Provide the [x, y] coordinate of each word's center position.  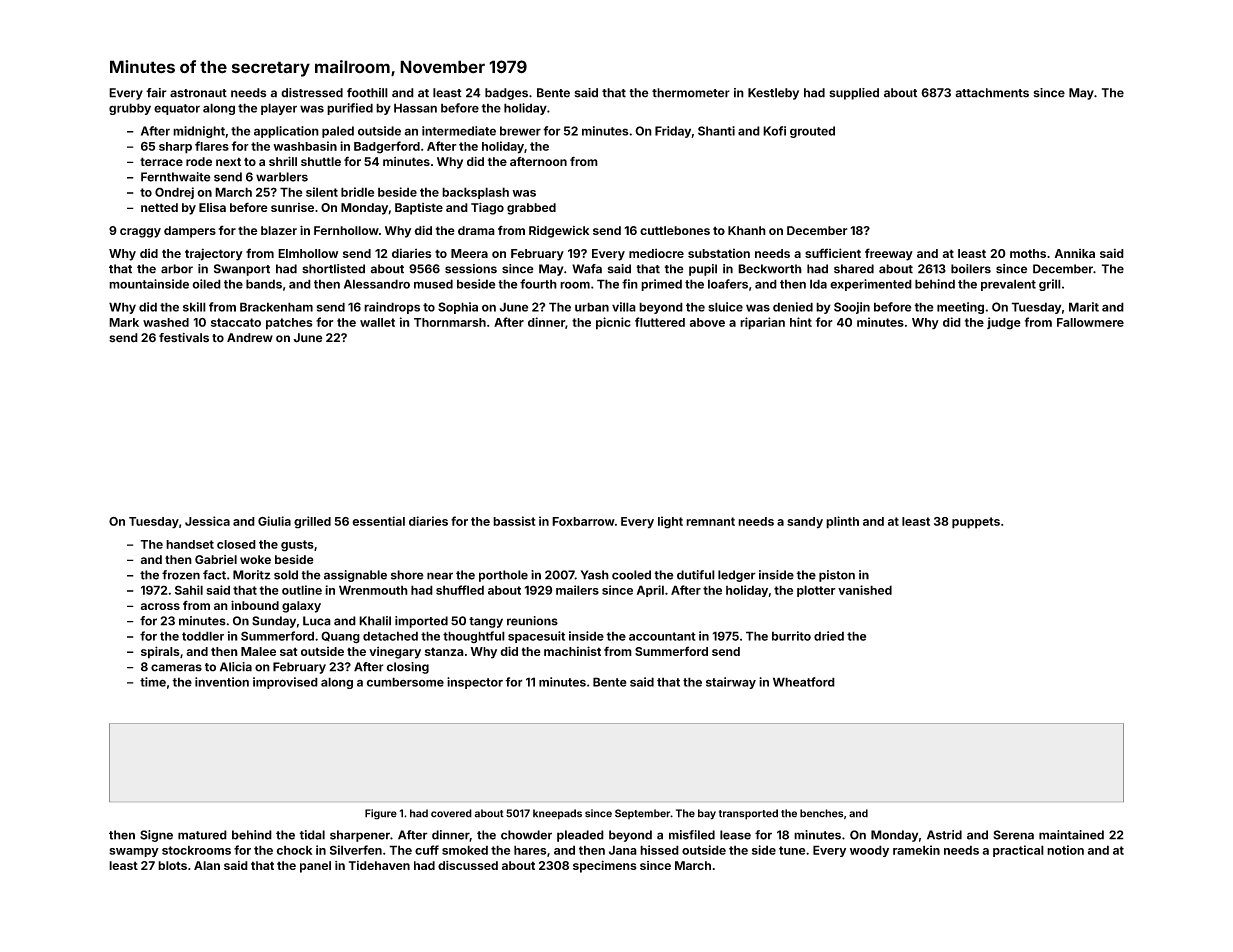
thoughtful [474, 637]
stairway [731, 683]
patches [289, 324]
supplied [854, 94]
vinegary [395, 652]
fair [156, 93]
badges [506, 94]
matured [202, 835]
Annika [1075, 253]
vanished [865, 590]
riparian [762, 323]
